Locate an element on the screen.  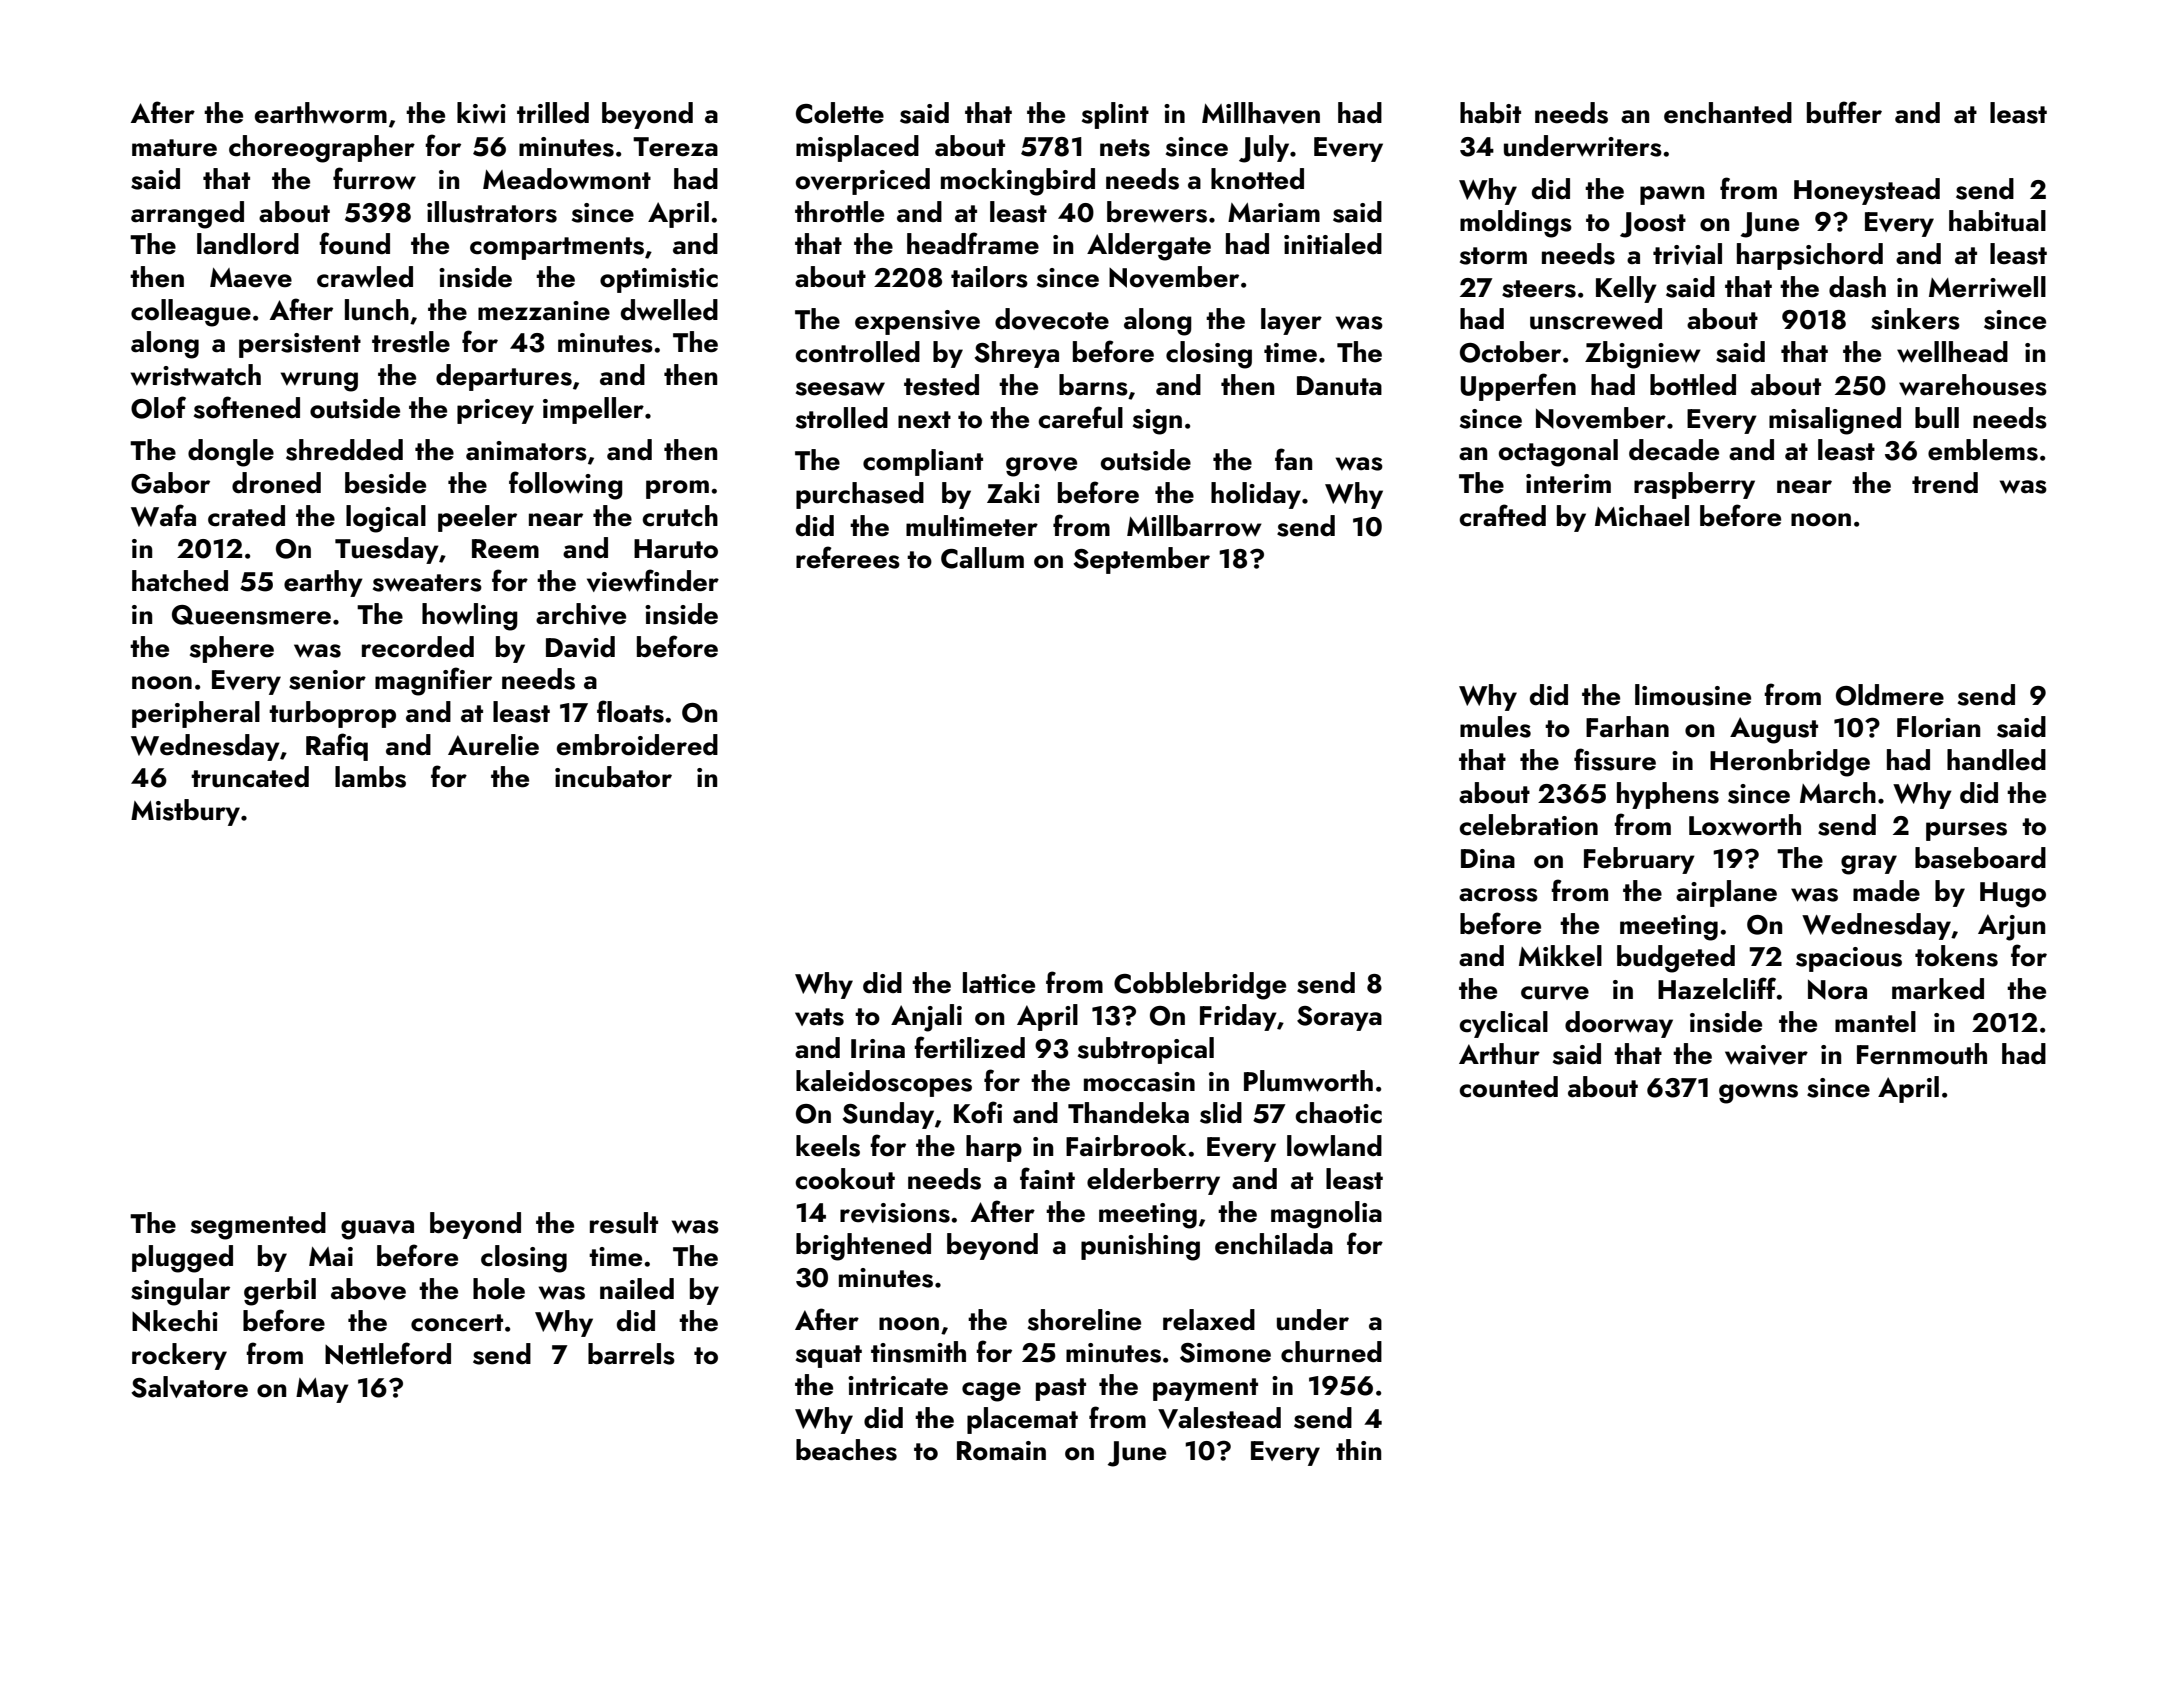
Millhaven is located at coordinates (1261, 113).
